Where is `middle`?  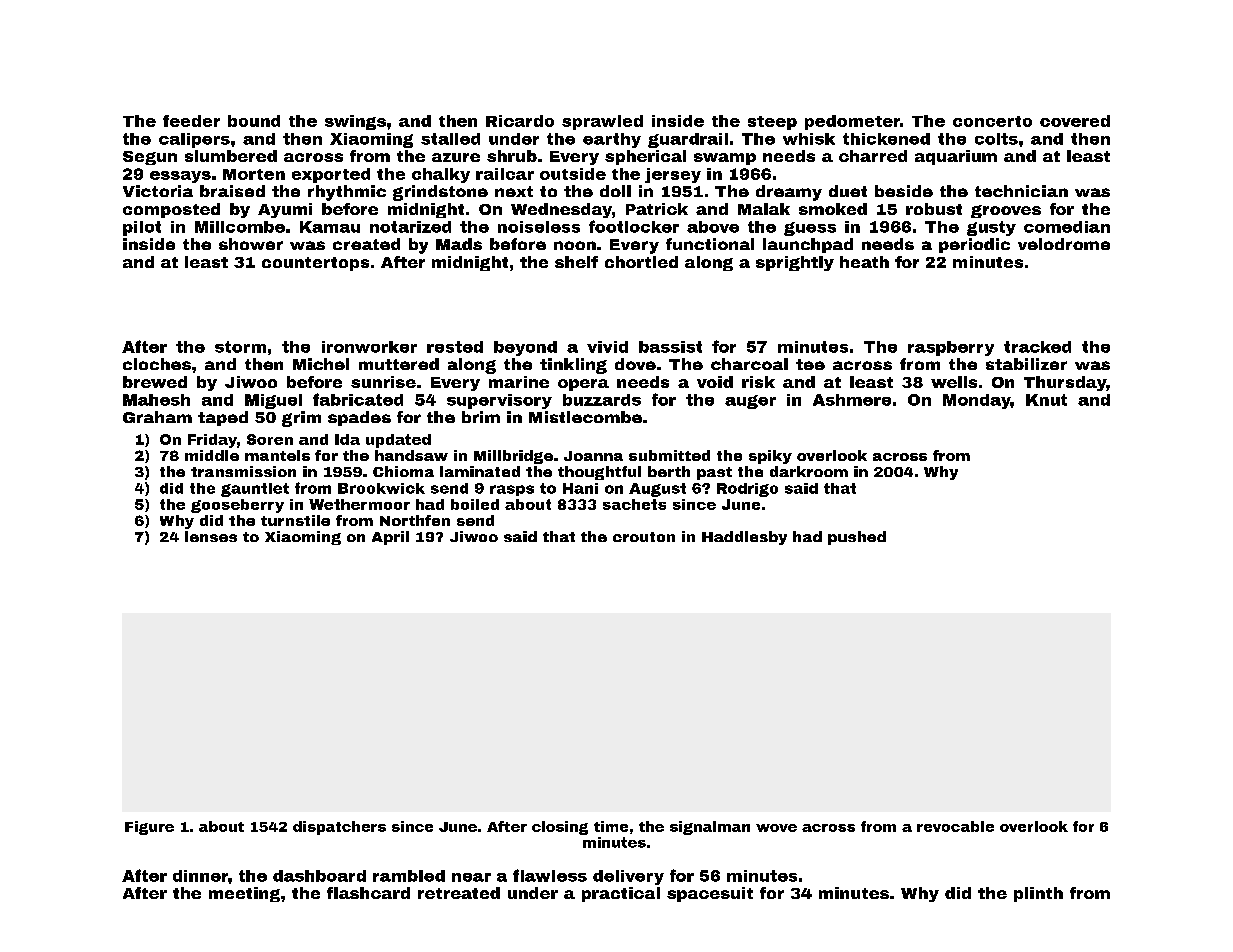
middle is located at coordinates (212, 455).
